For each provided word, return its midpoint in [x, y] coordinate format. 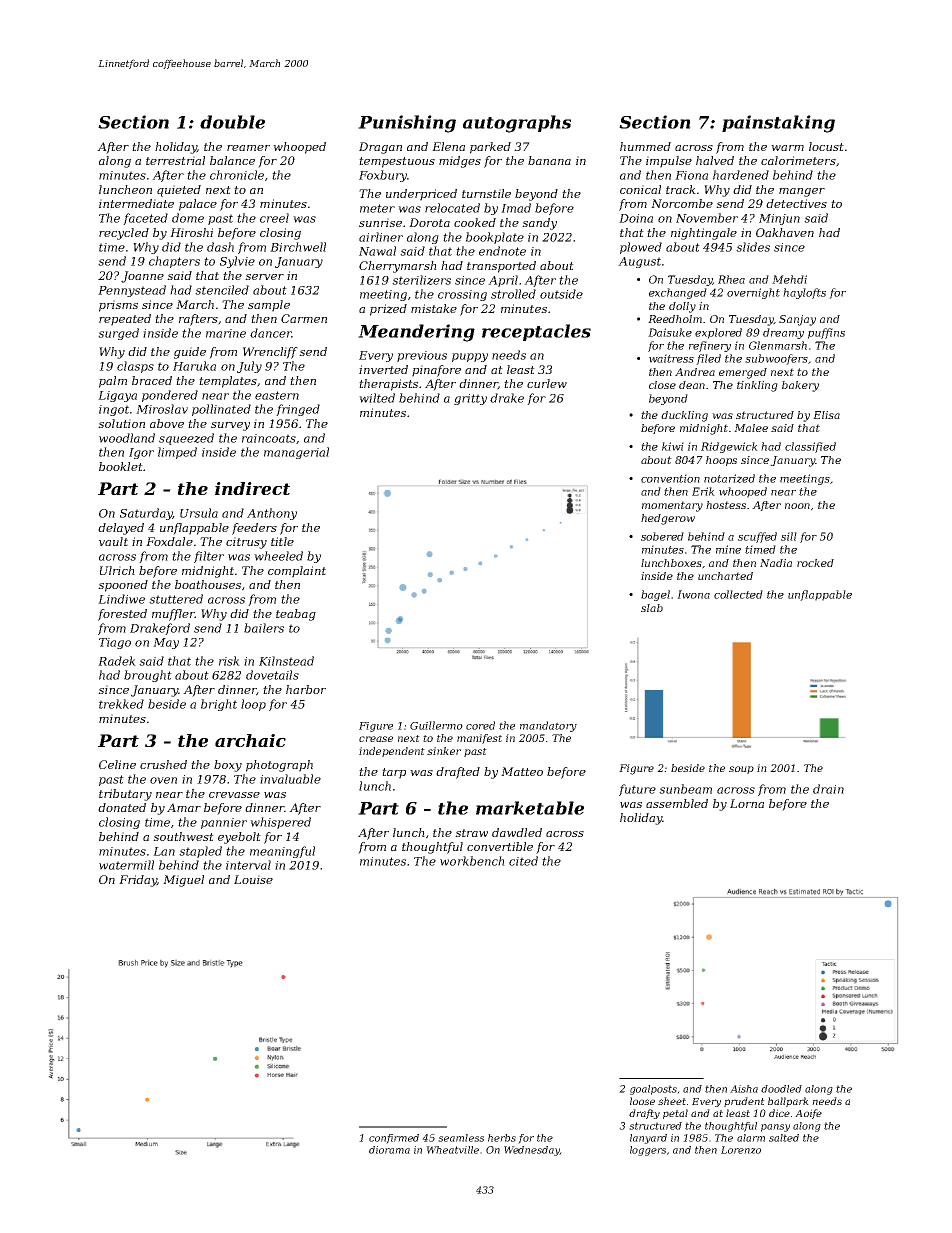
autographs [517, 124]
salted [784, 1138]
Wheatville [452, 1150]
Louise [253, 879]
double [232, 122]
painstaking [778, 124]
